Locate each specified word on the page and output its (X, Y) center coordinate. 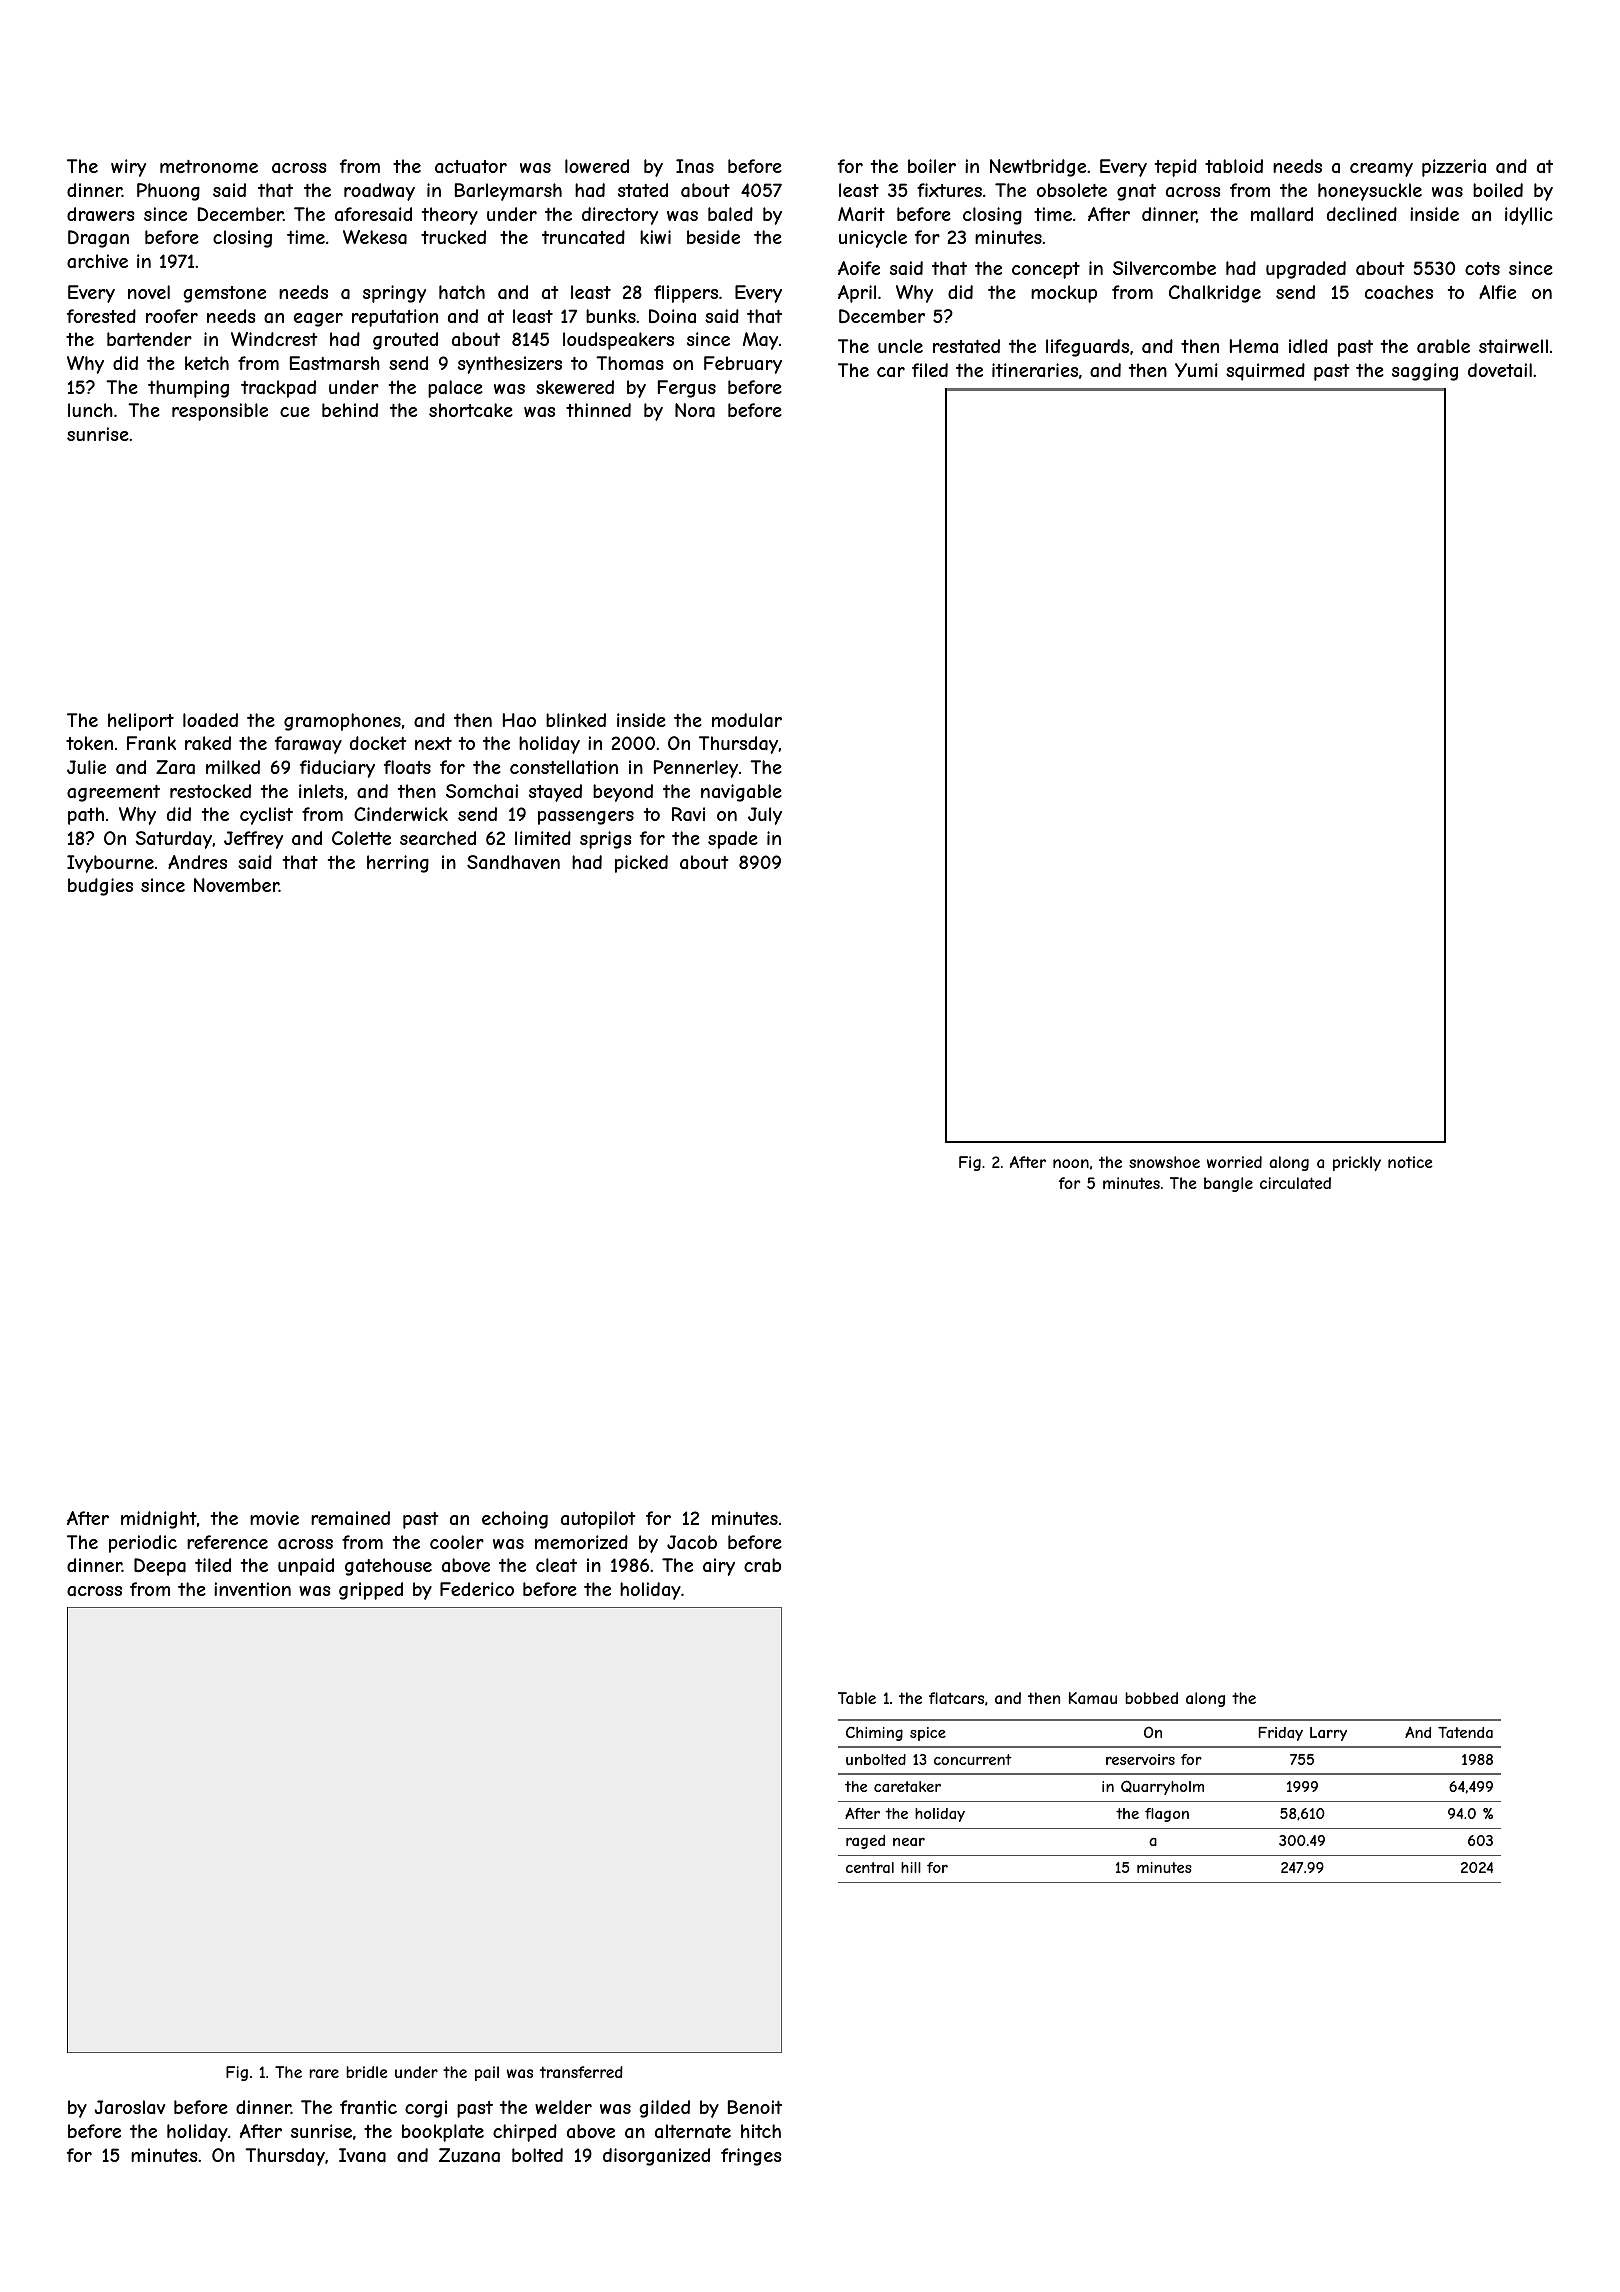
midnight (159, 1520)
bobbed (1151, 1698)
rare (324, 2073)
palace (455, 389)
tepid (1176, 168)
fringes (751, 2157)
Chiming (874, 1733)
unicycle (873, 239)
